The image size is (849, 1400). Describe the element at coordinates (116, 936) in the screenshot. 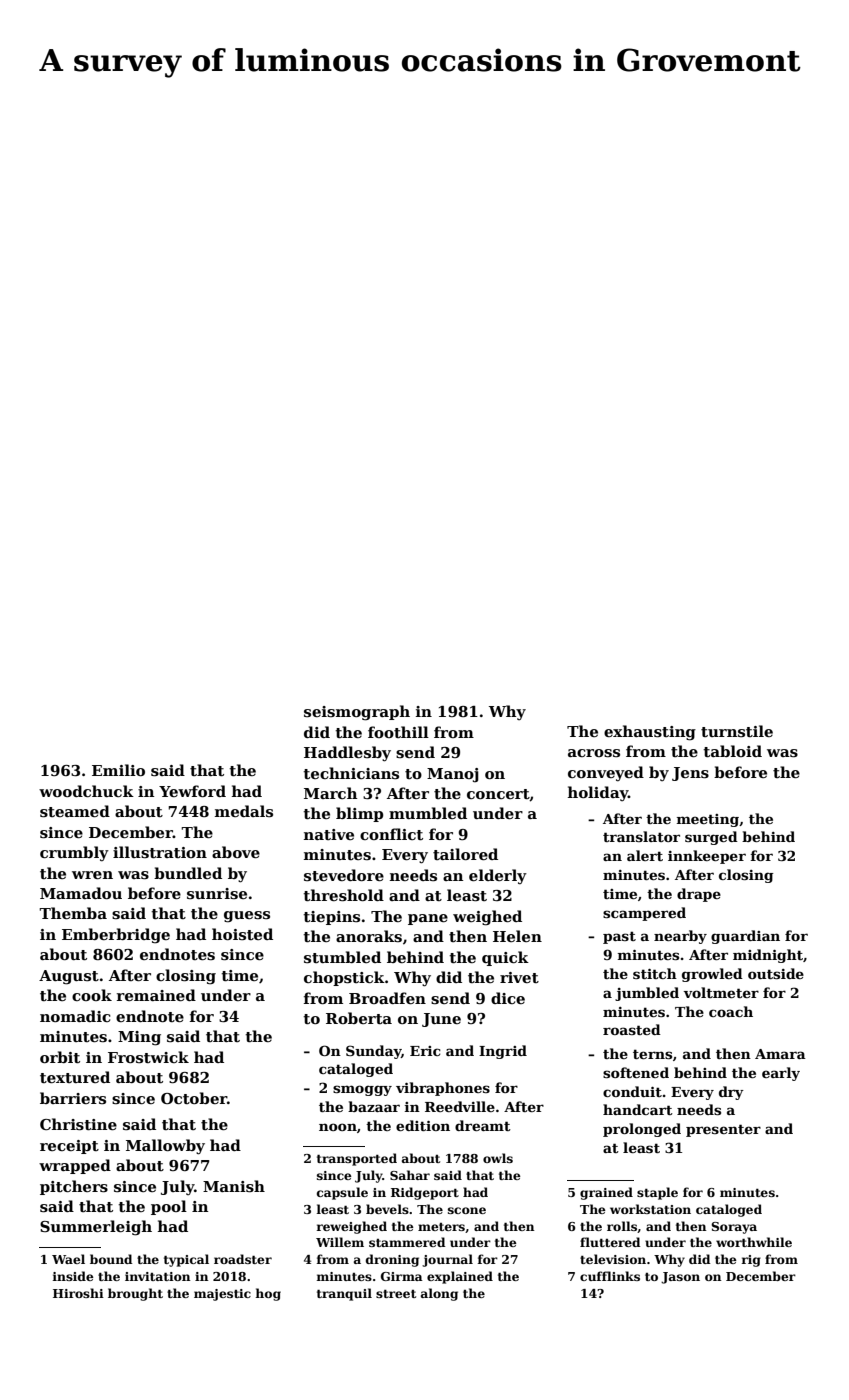

I see `Emberbridge` at that location.
